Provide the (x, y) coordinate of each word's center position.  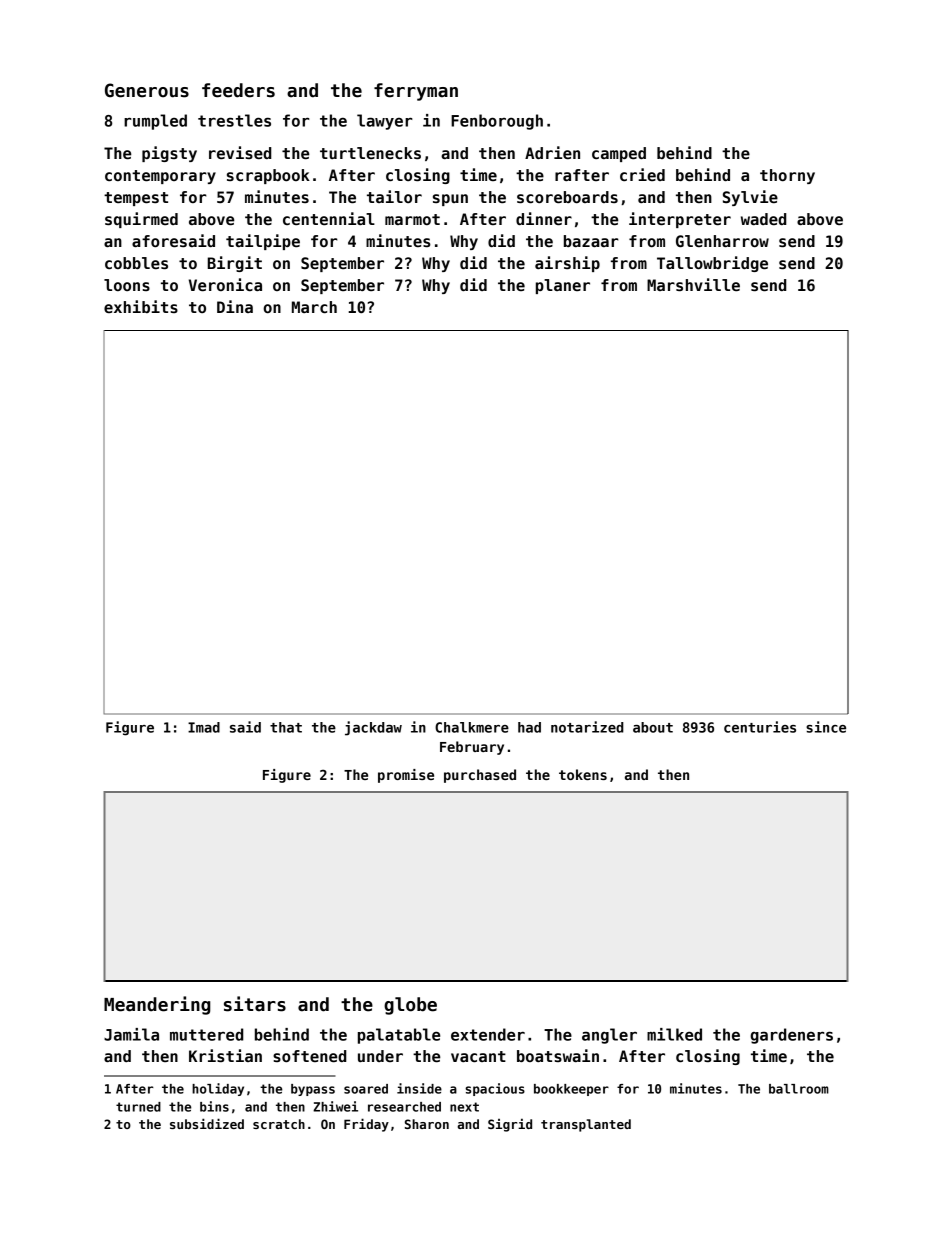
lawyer (385, 122)
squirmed (141, 220)
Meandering (157, 1005)
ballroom (799, 1089)
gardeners (791, 1036)
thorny (787, 176)
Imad (204, 727)
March (314, 307)
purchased (480, 776)
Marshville (693, 284)
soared (366, 1089)
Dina (235, 306)
